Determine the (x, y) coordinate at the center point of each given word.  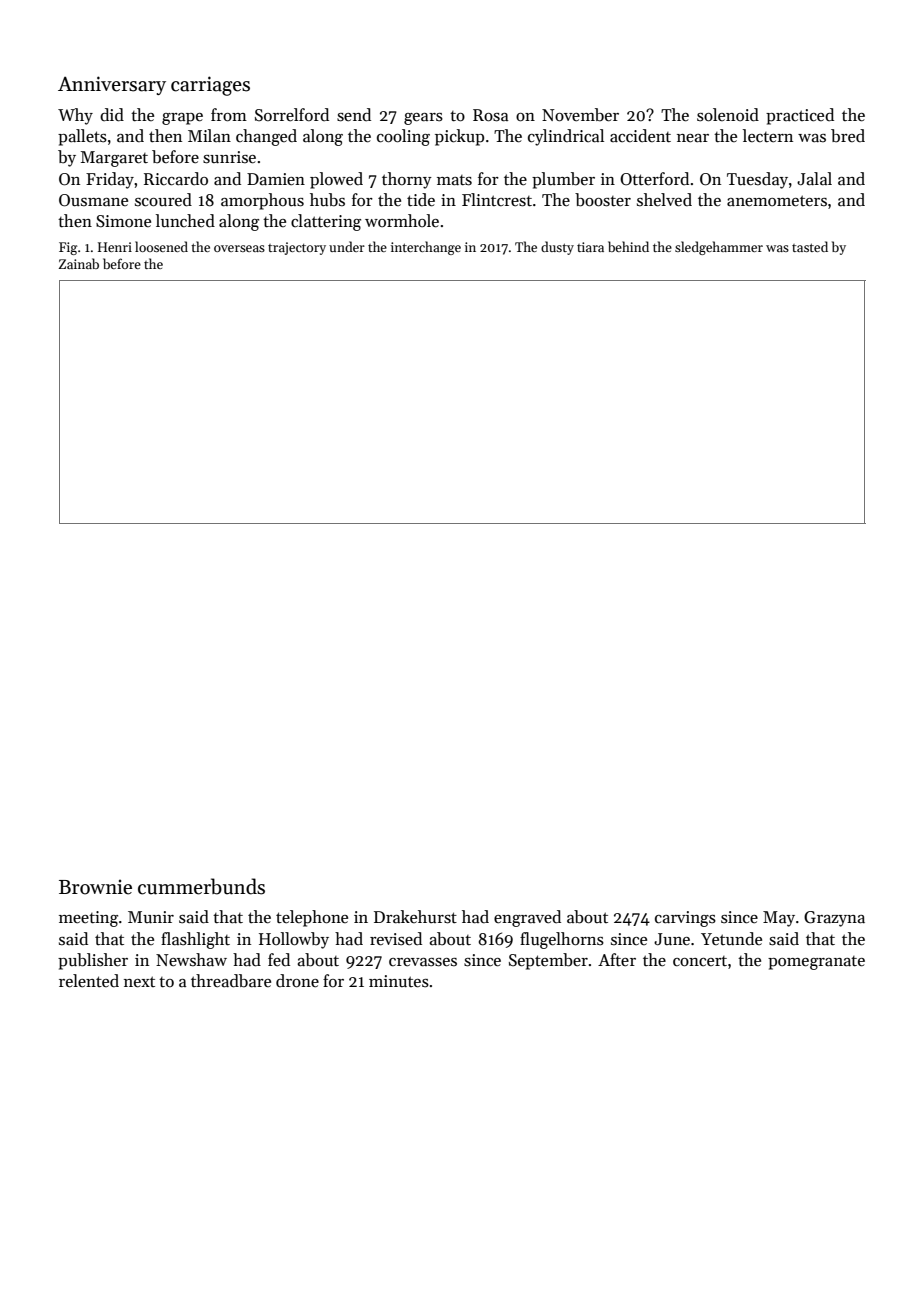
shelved (664, 200)
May (779, 919)
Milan (209, 135)
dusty (557, 248)
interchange (426, 248)
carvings (685, 919)
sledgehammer (719, 248)
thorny (407, 180)
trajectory (297, 248)
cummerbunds (201, 886)
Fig (68, 248)
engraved (527, 918)
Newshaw (191, 960)
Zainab (79, 263)
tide (421, 200)
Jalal (814, 179)
